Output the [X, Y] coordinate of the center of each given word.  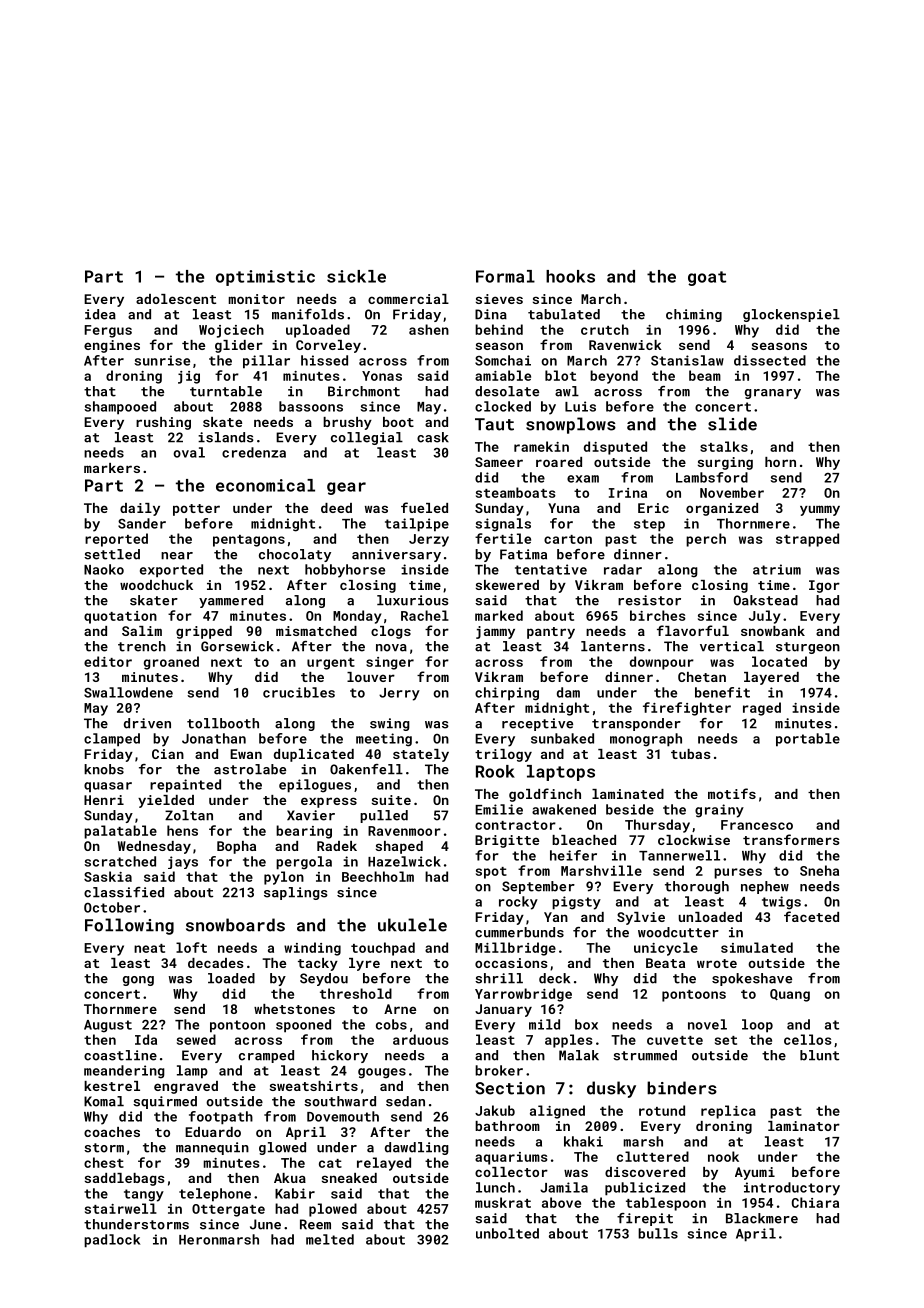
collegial [367, 438]
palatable [120, 832]
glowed [282, 1148]
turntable [226, 391]
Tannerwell [679, 855]
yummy [820, 510]
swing [390, 724]
